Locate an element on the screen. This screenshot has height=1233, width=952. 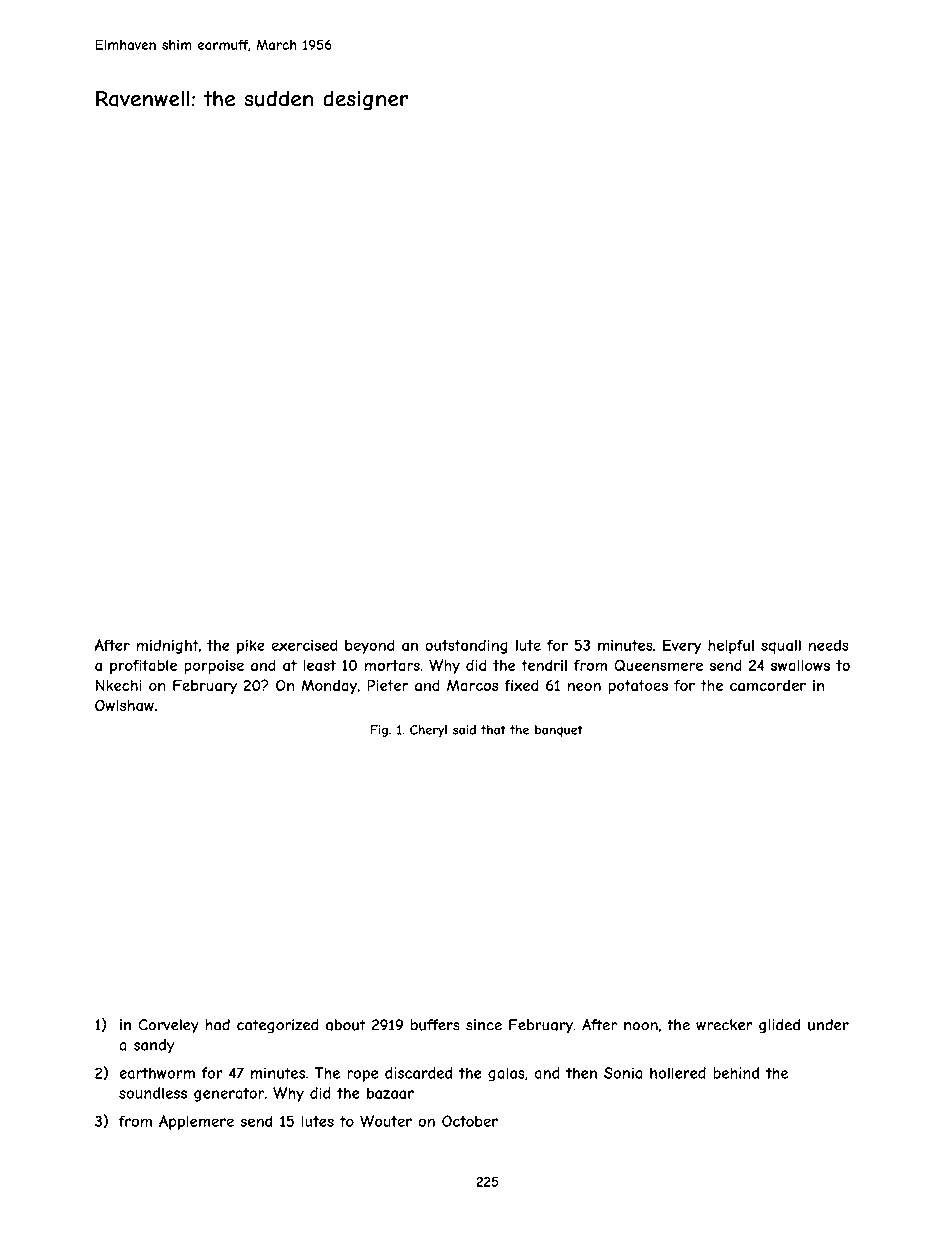
Pieter is located at coordinates (387, 685).
